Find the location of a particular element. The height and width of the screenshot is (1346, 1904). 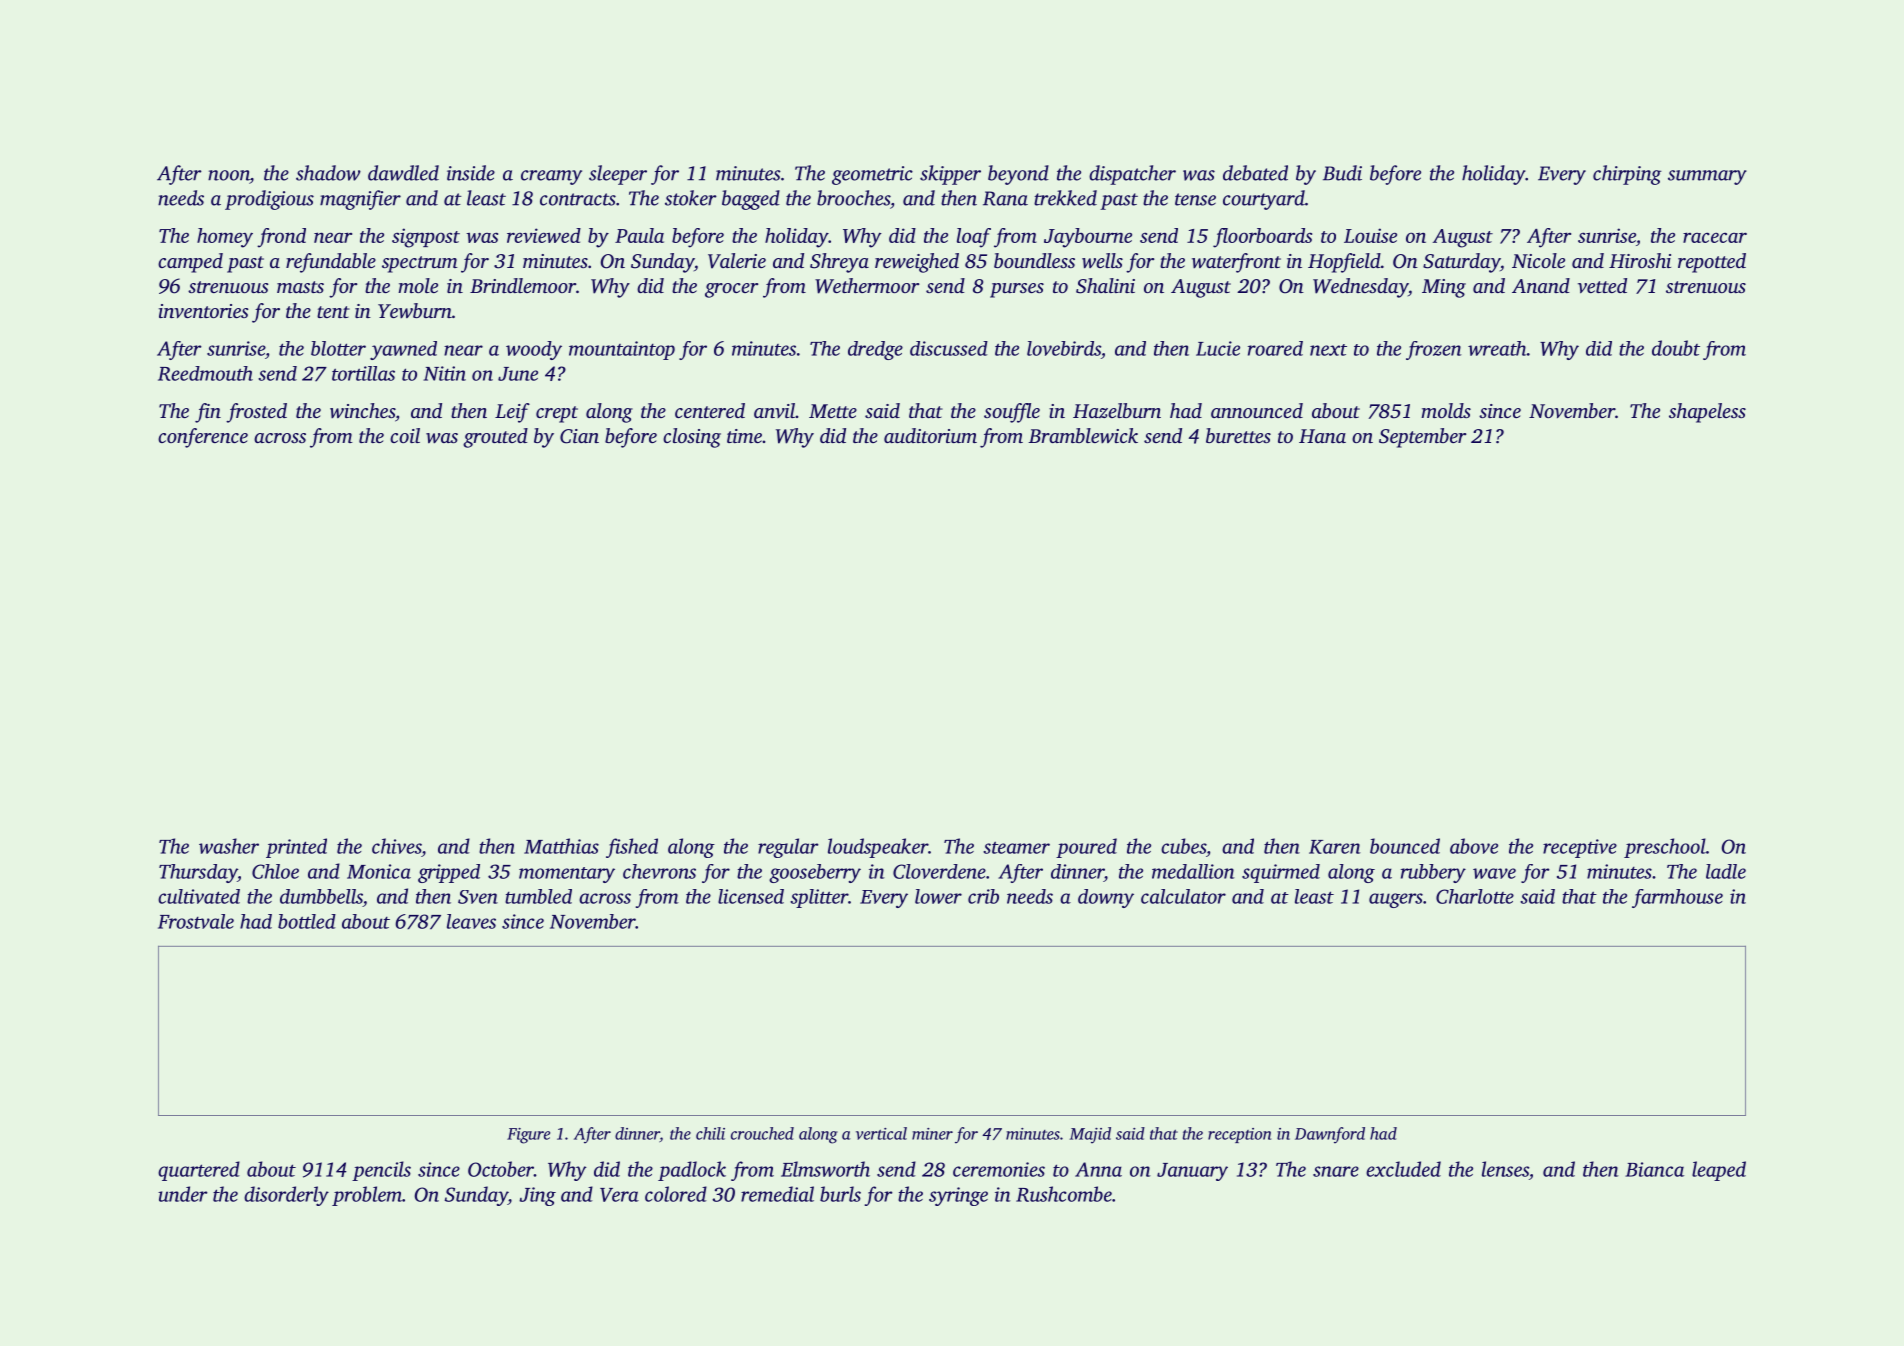

washer is located at coordinates (229, 846).
